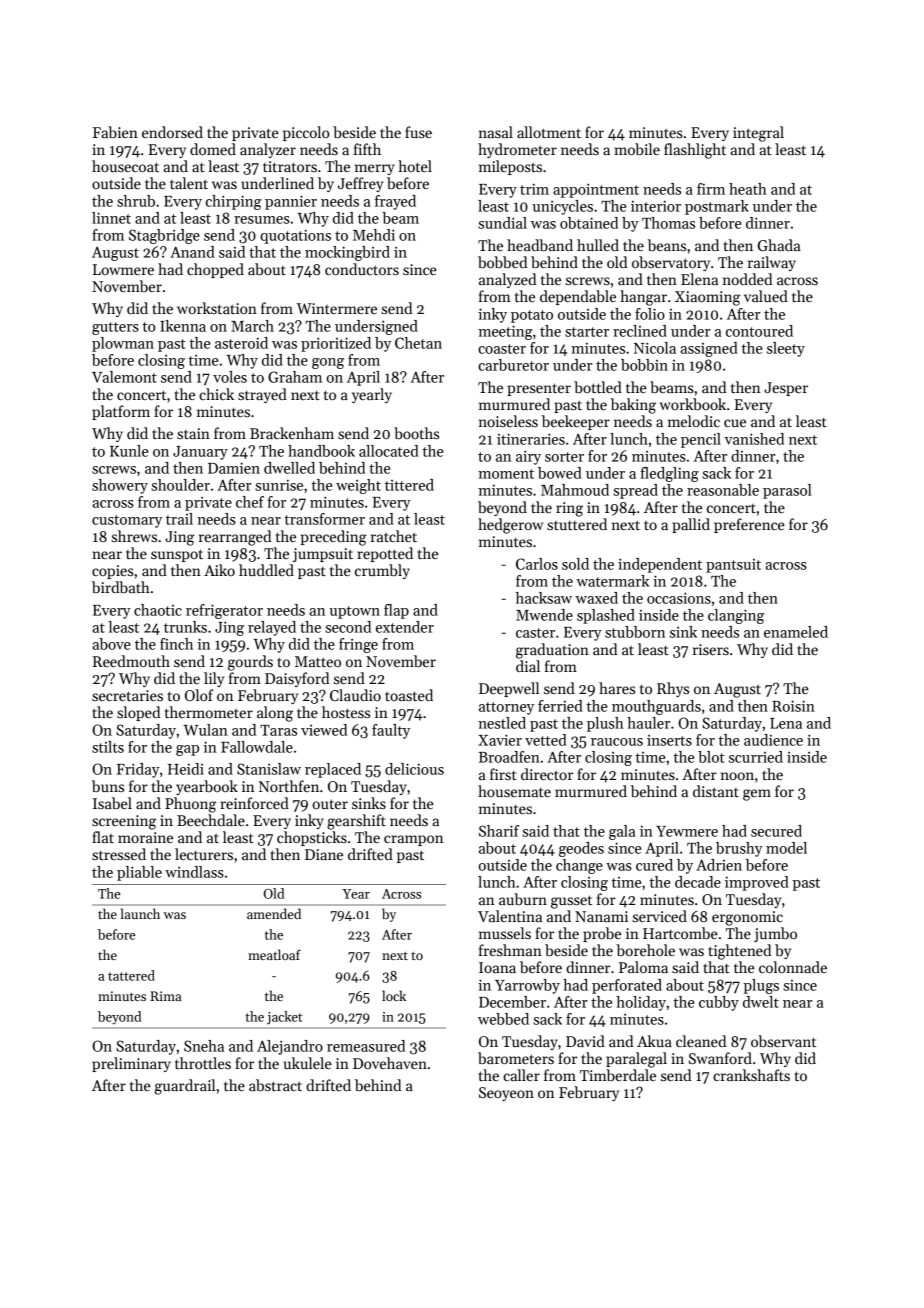 The image size is (924, 1308). Describe the element at coordinates (513, 365) in the document. I see `carburetor` at that location.
